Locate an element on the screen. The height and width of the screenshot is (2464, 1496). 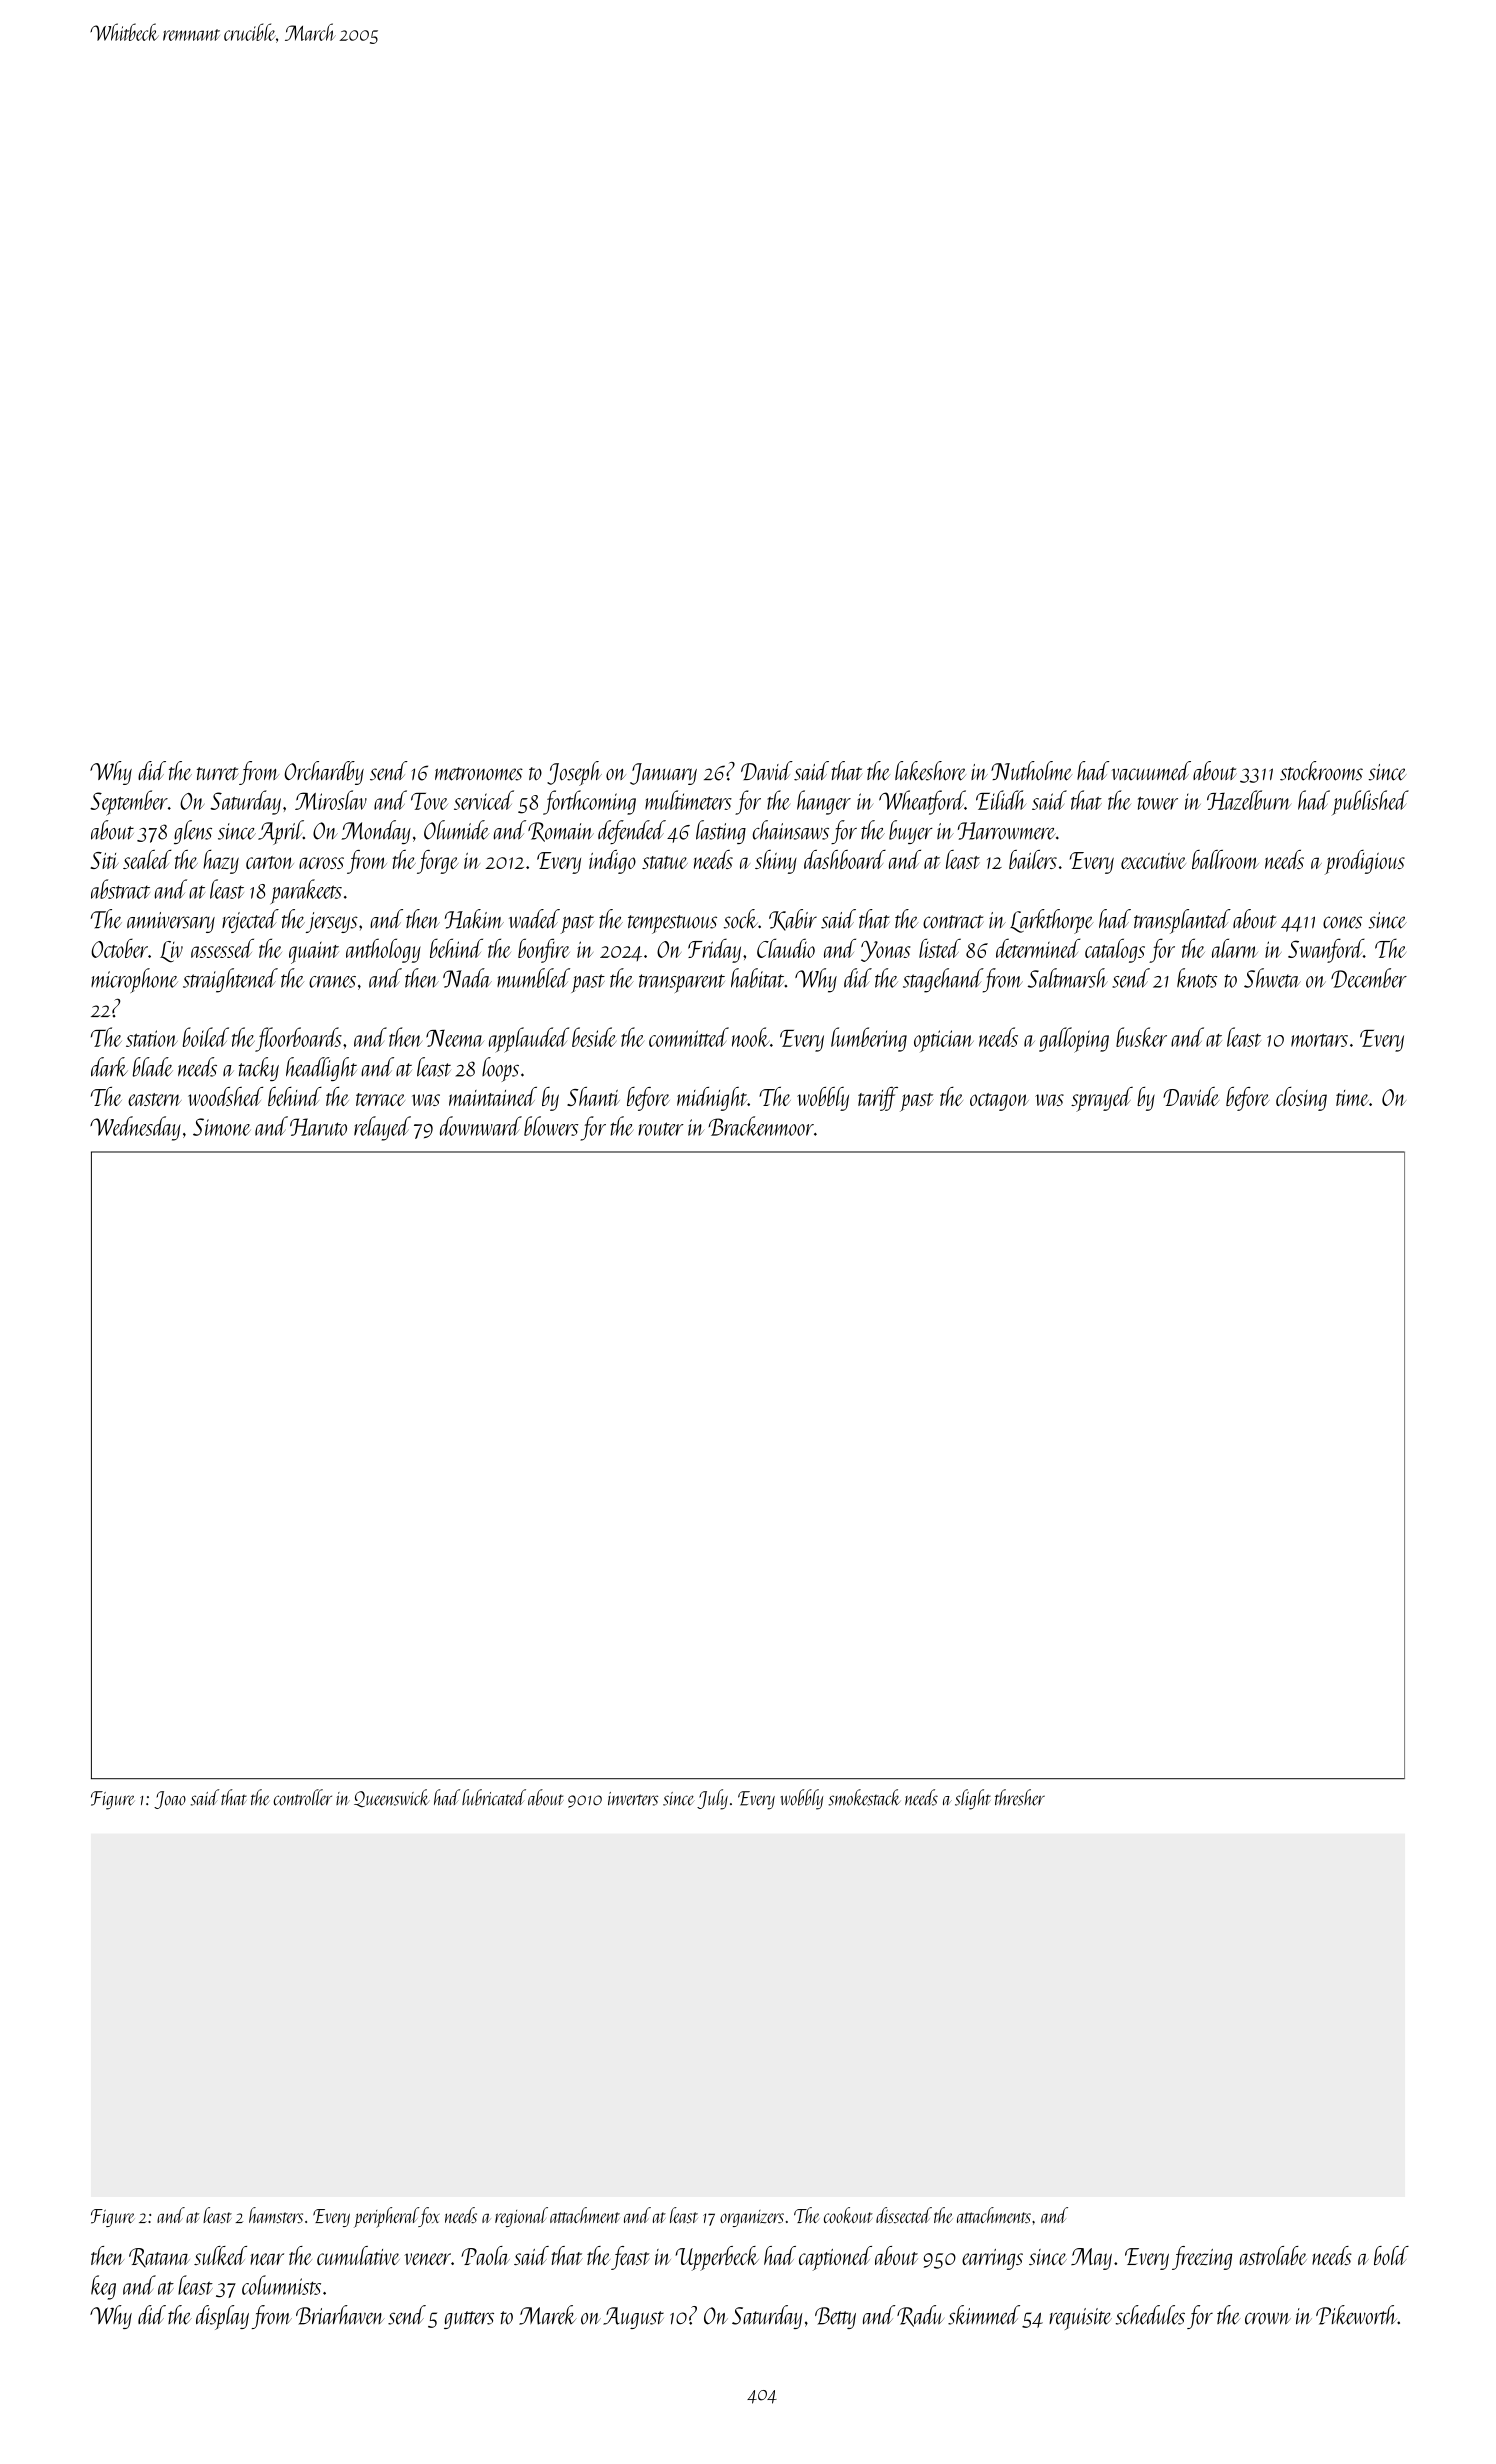
turret is located at coordinates (218, 774).
